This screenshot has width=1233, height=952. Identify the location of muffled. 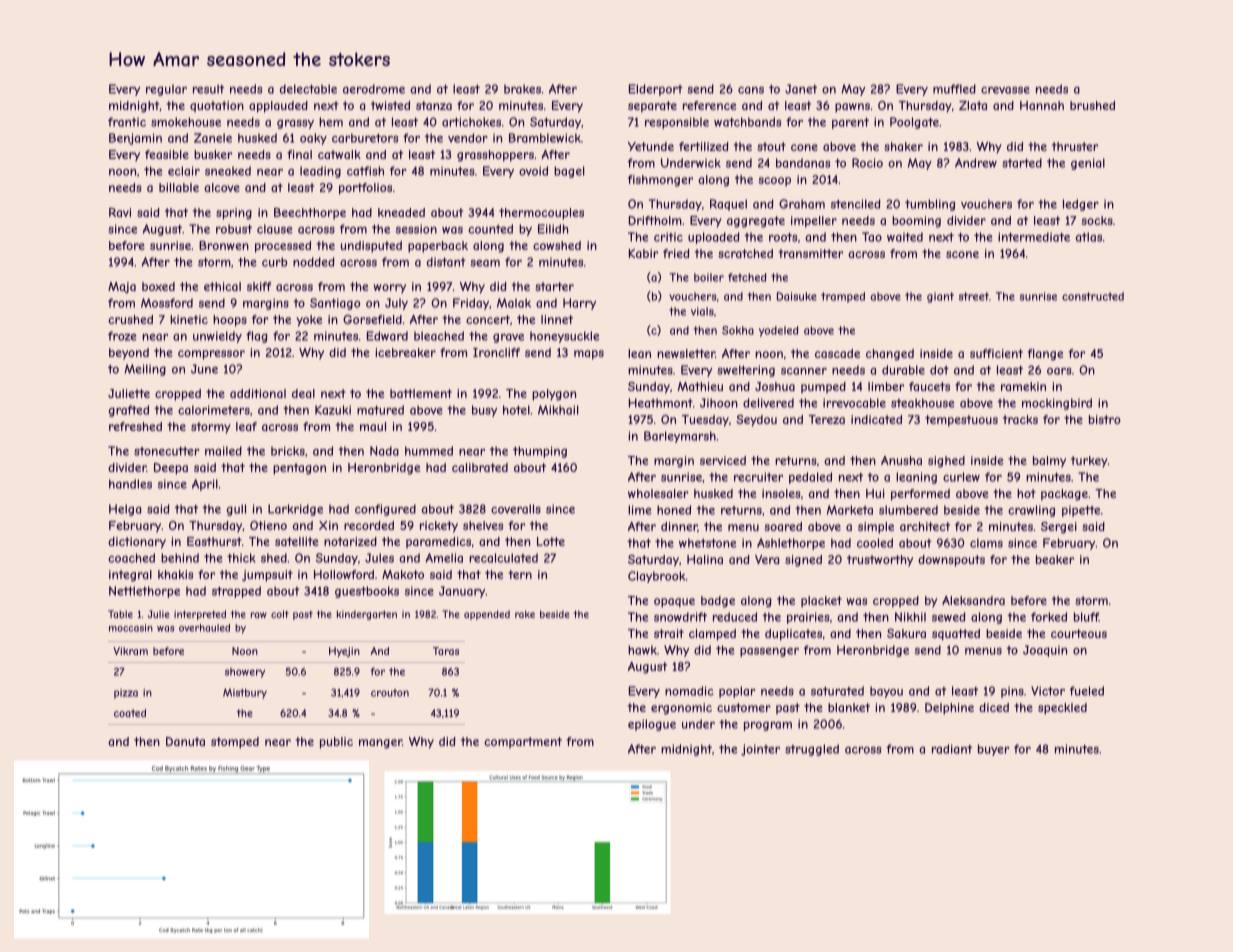
(954, 89).
